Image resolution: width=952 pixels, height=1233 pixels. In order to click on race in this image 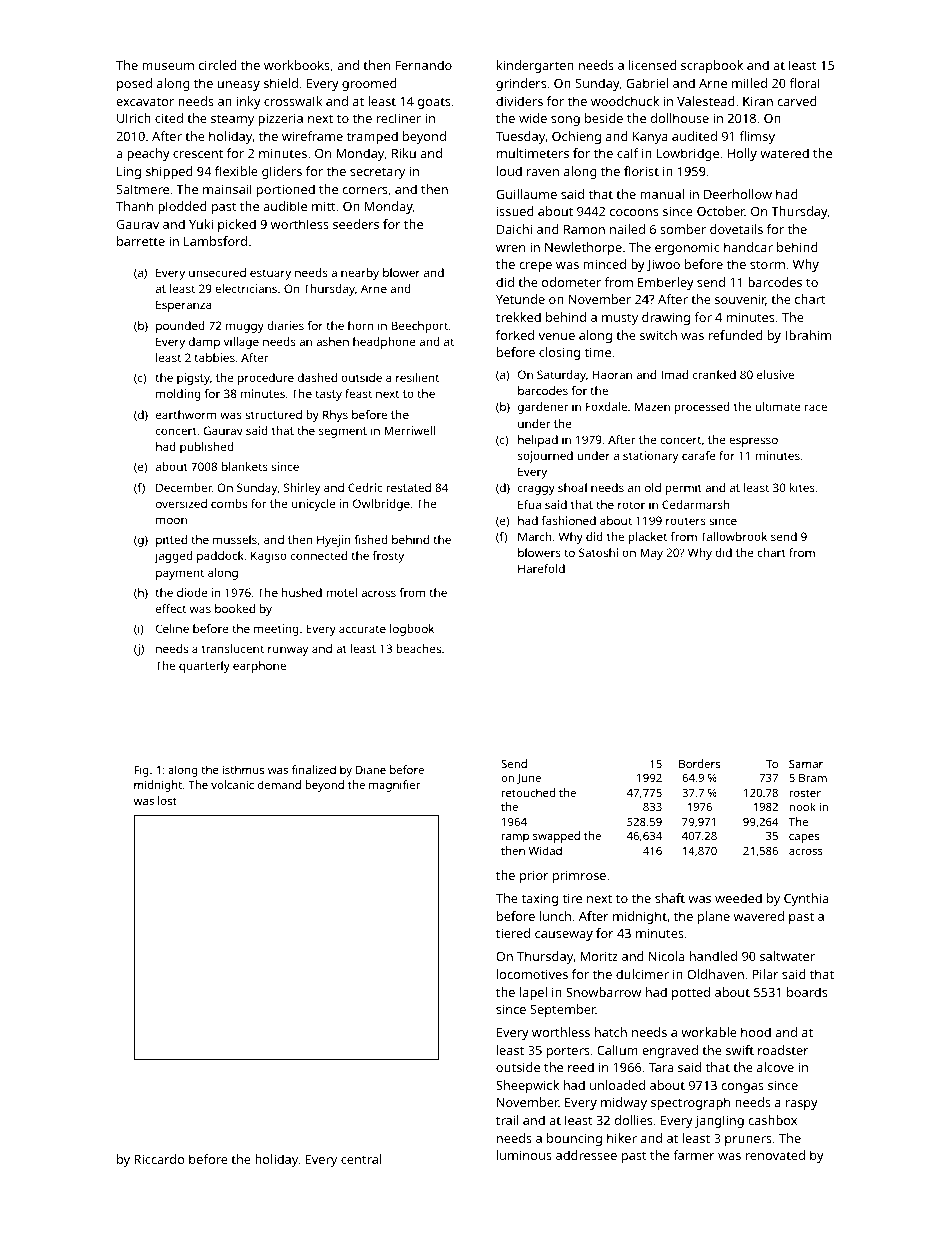, I will do `click(816, 407)`.
